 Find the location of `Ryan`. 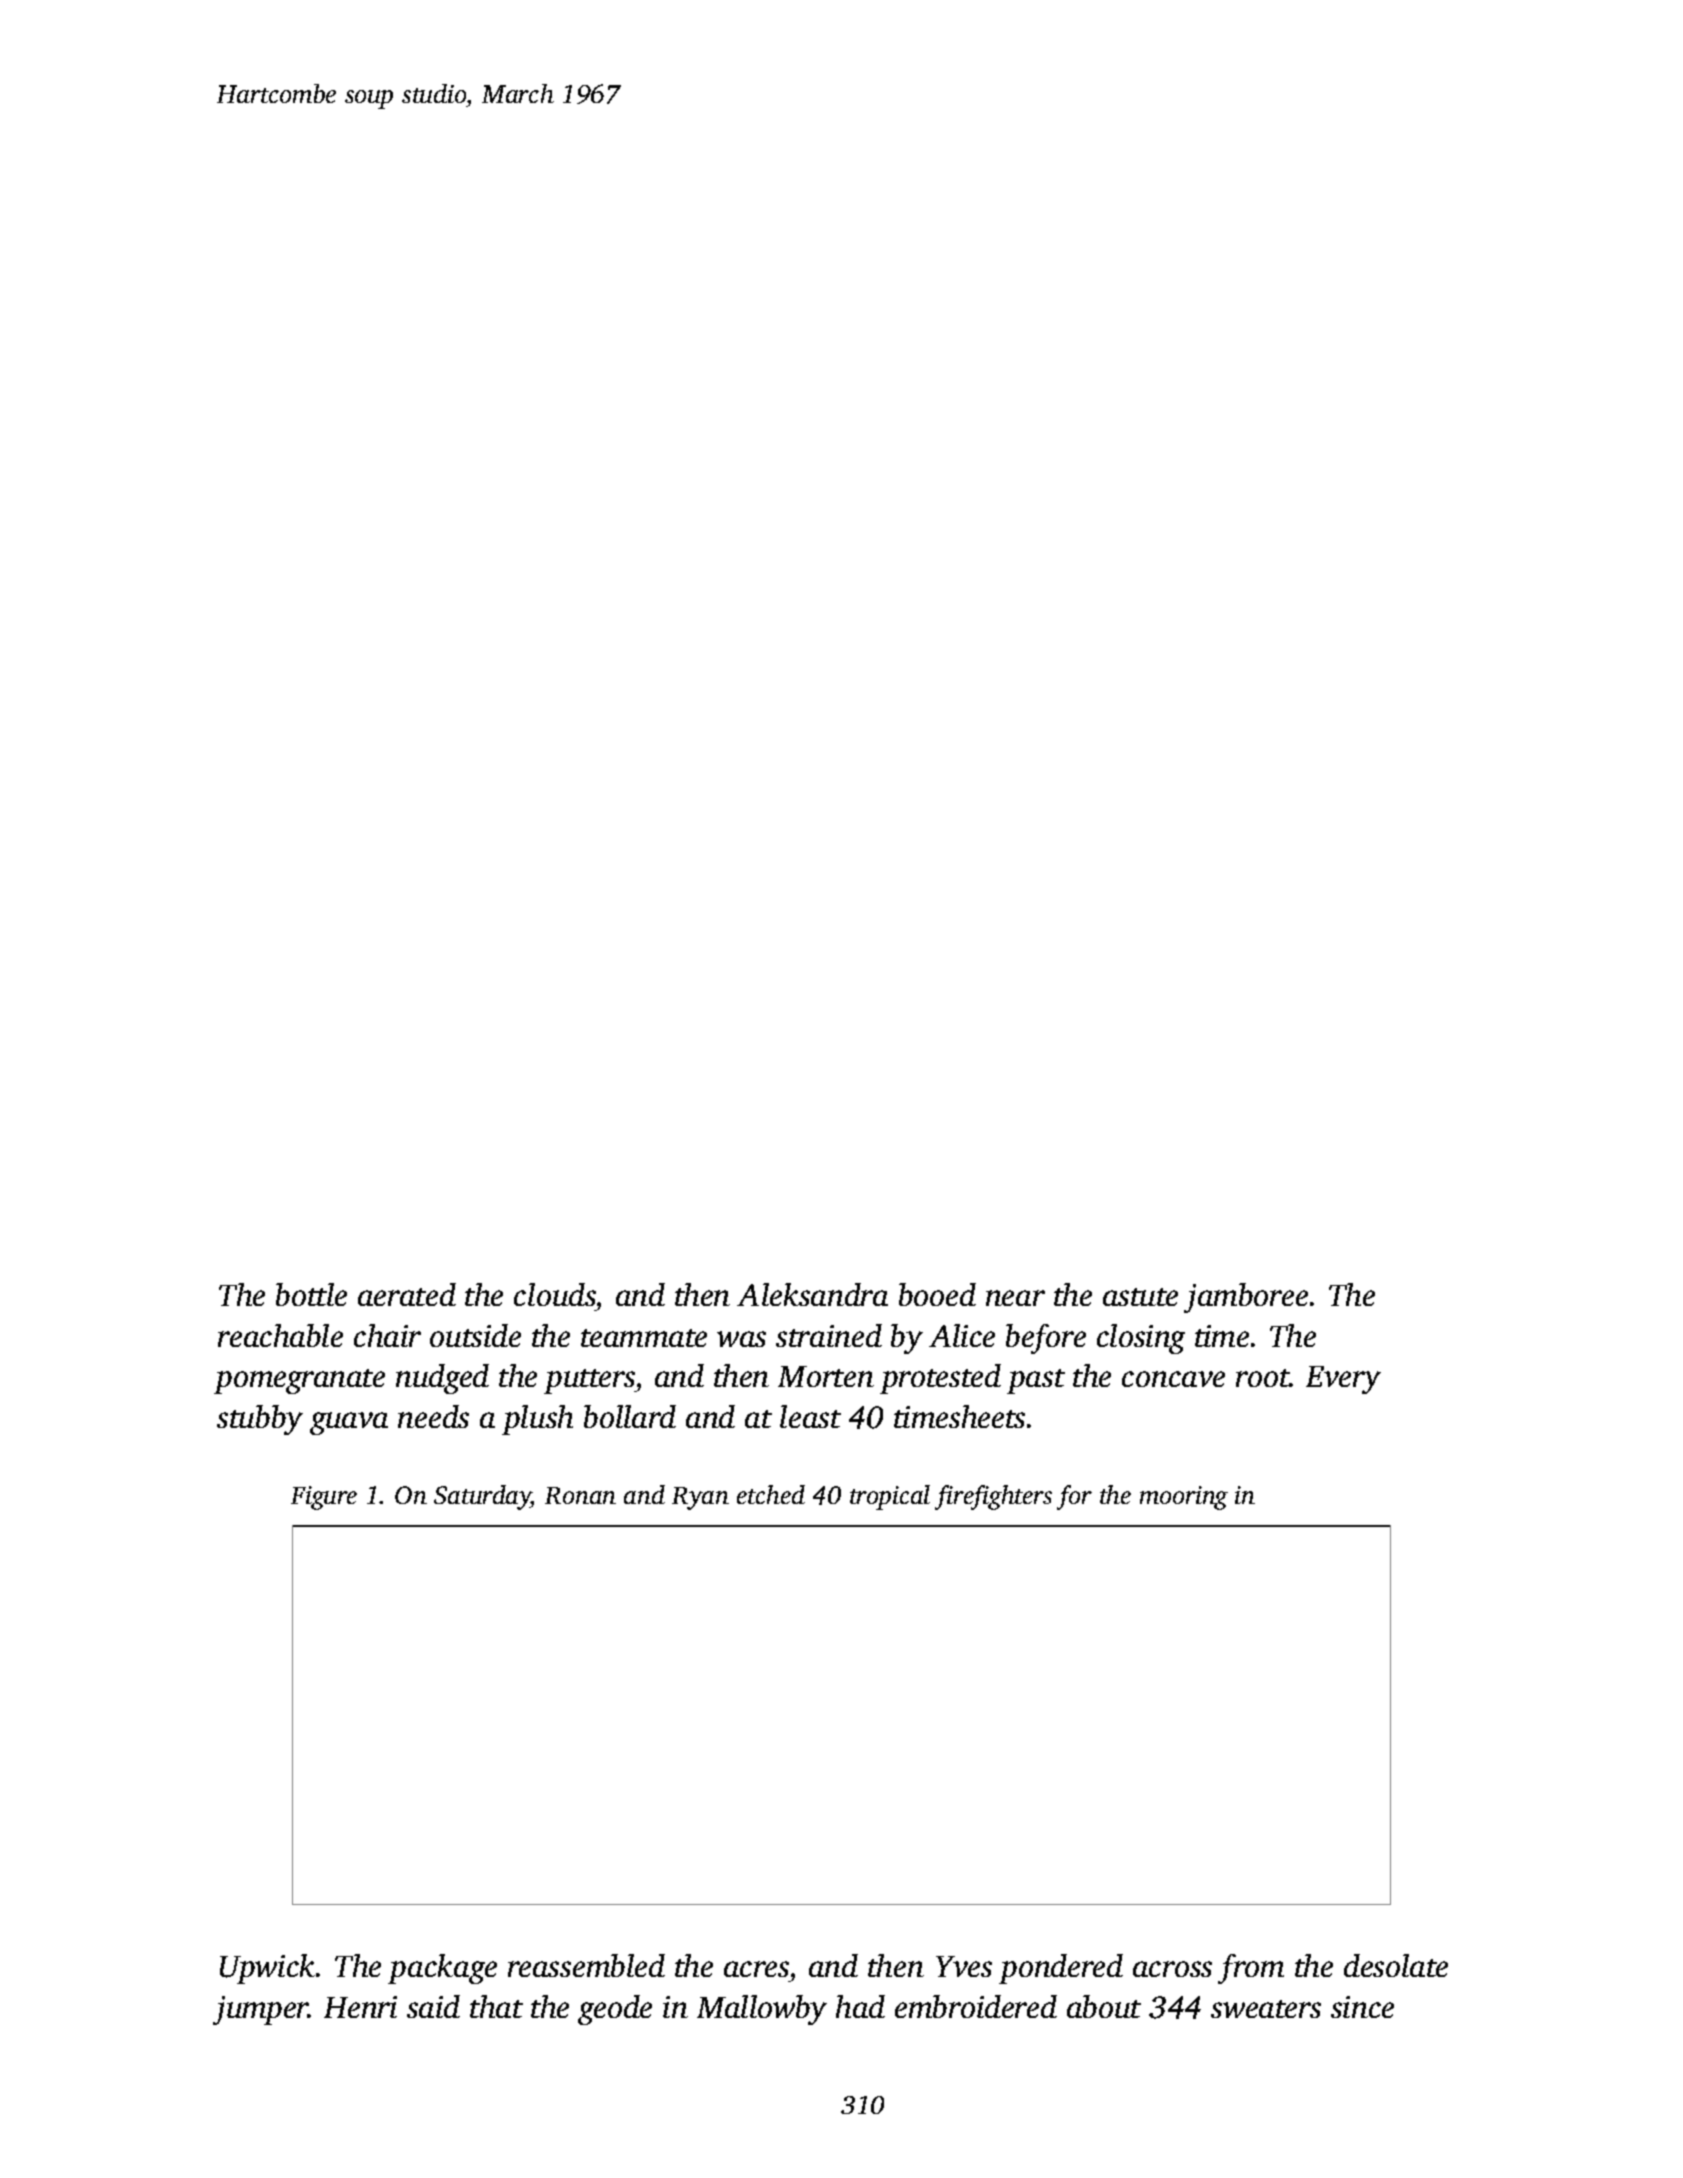

Ryan is located at coordinates (700, 1498).
